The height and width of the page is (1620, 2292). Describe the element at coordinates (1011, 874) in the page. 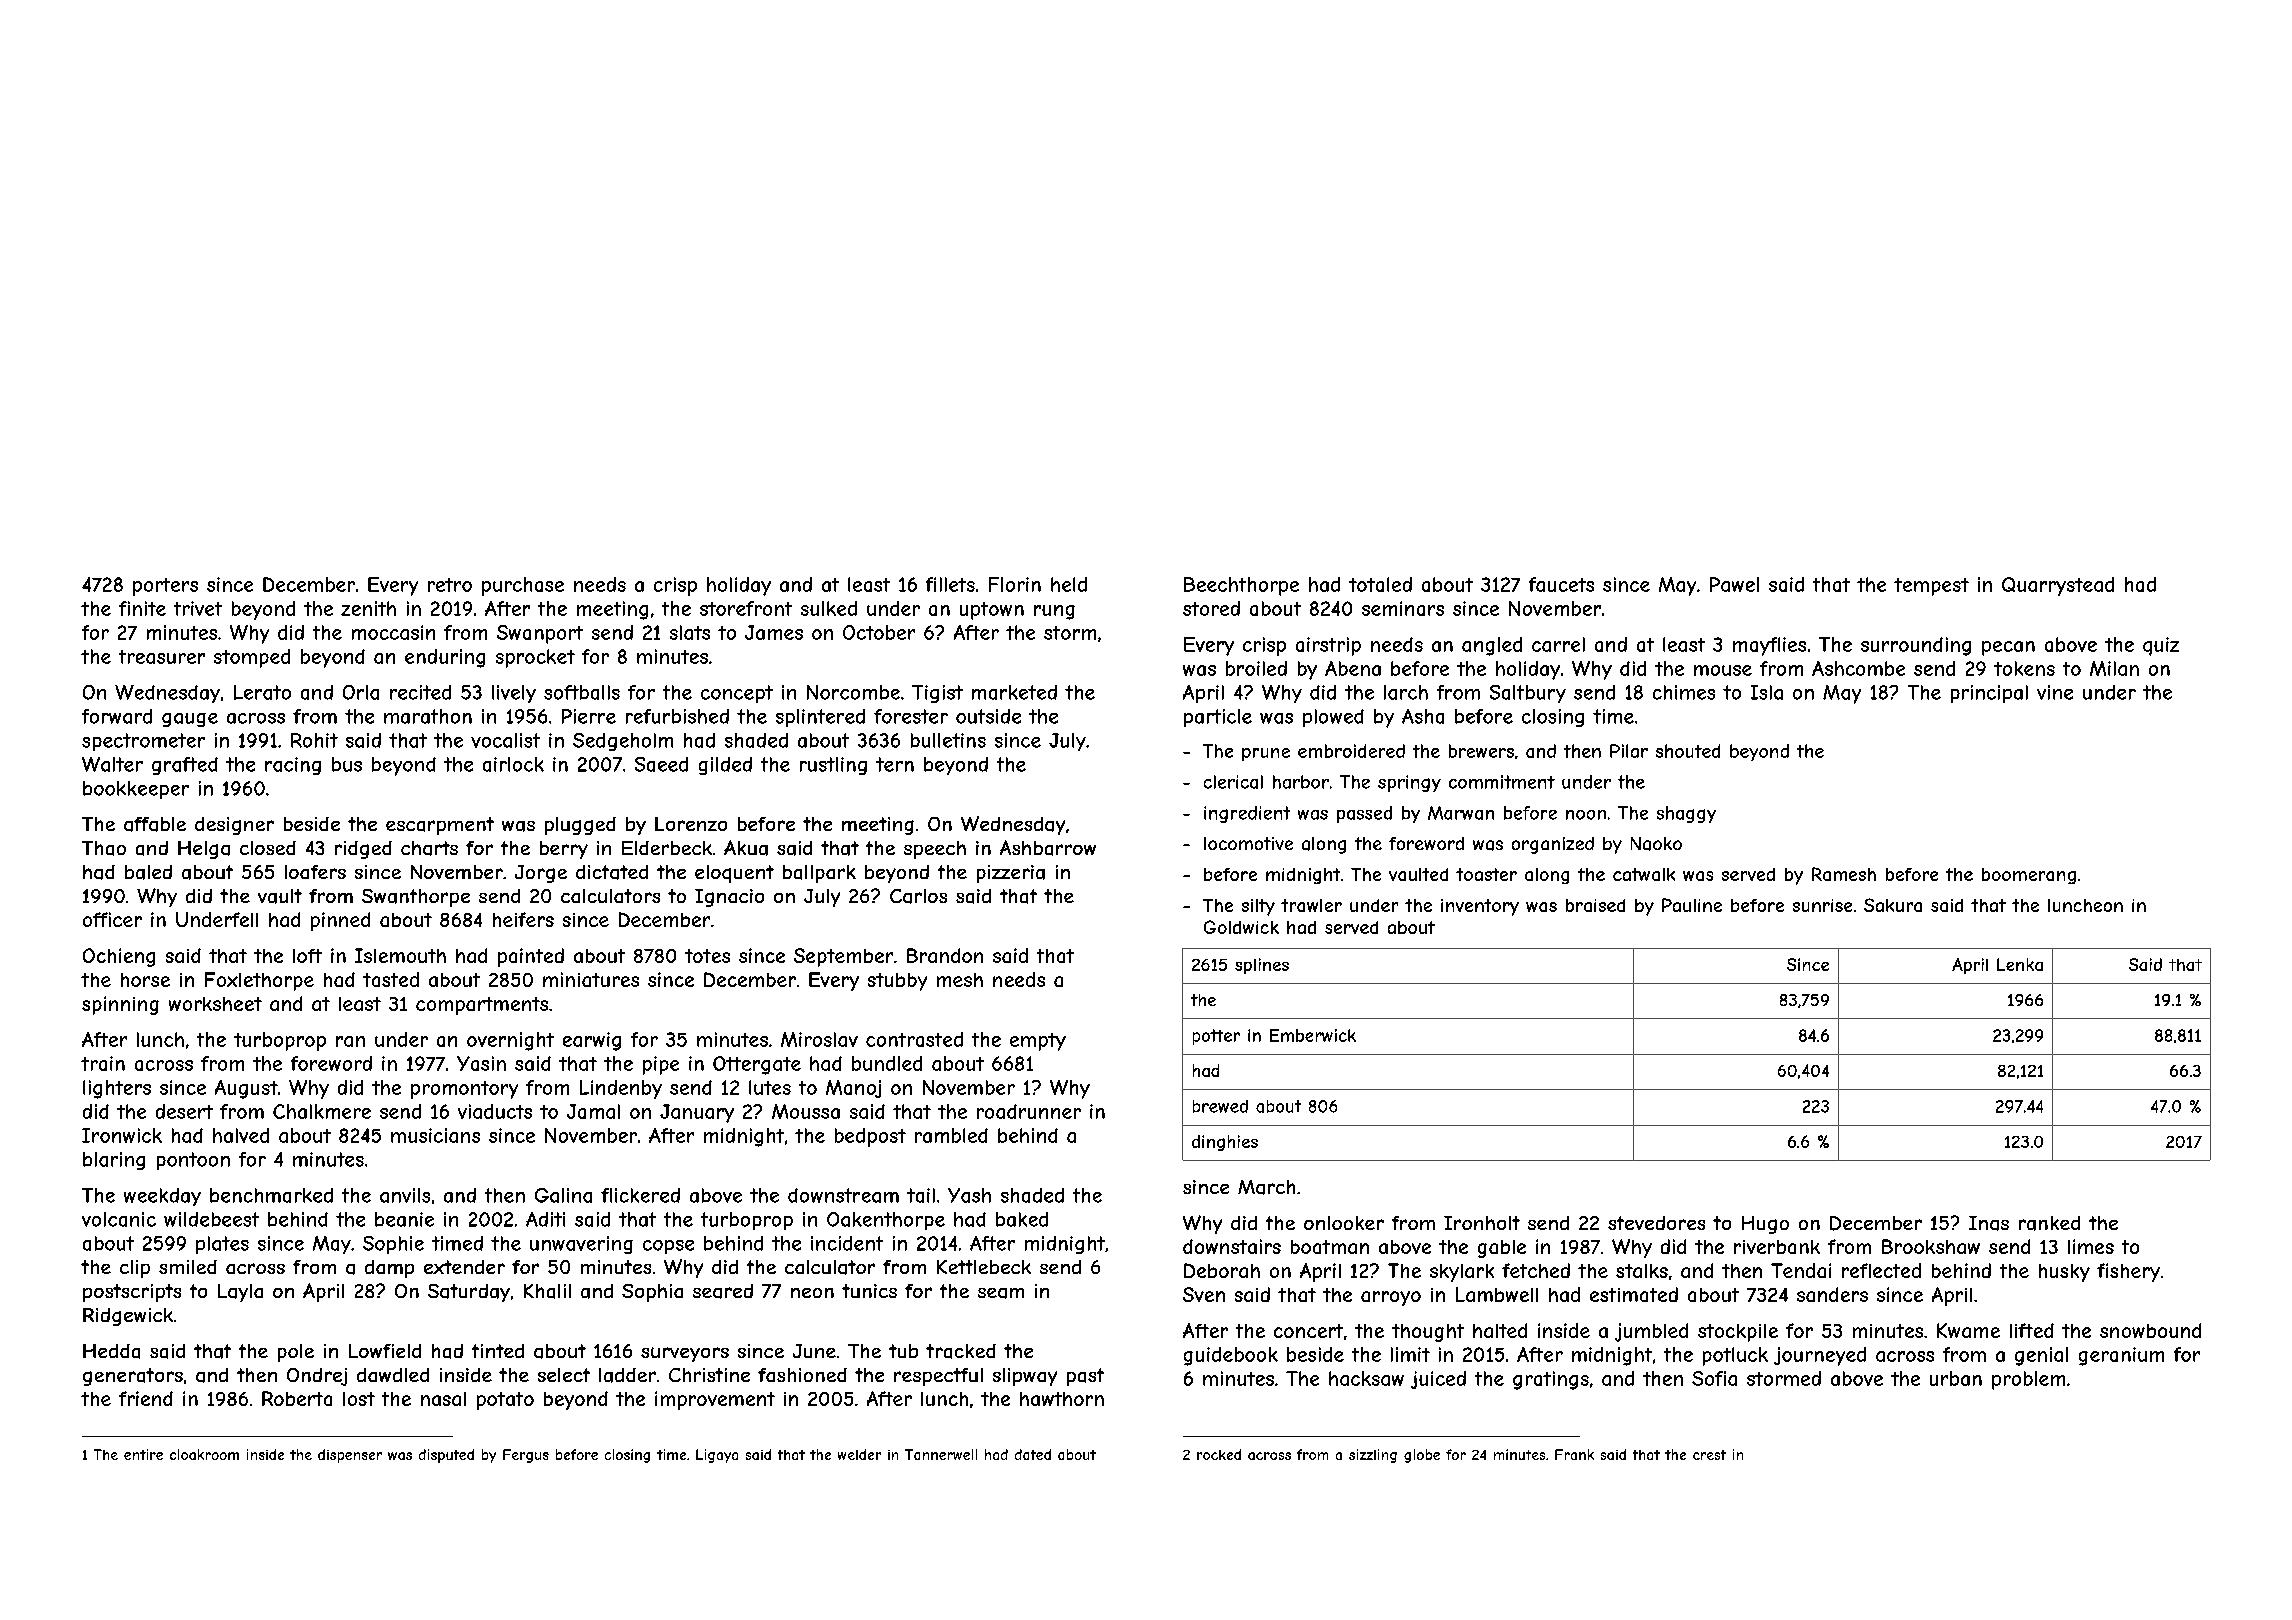

I see `pizzeria` at that location.
